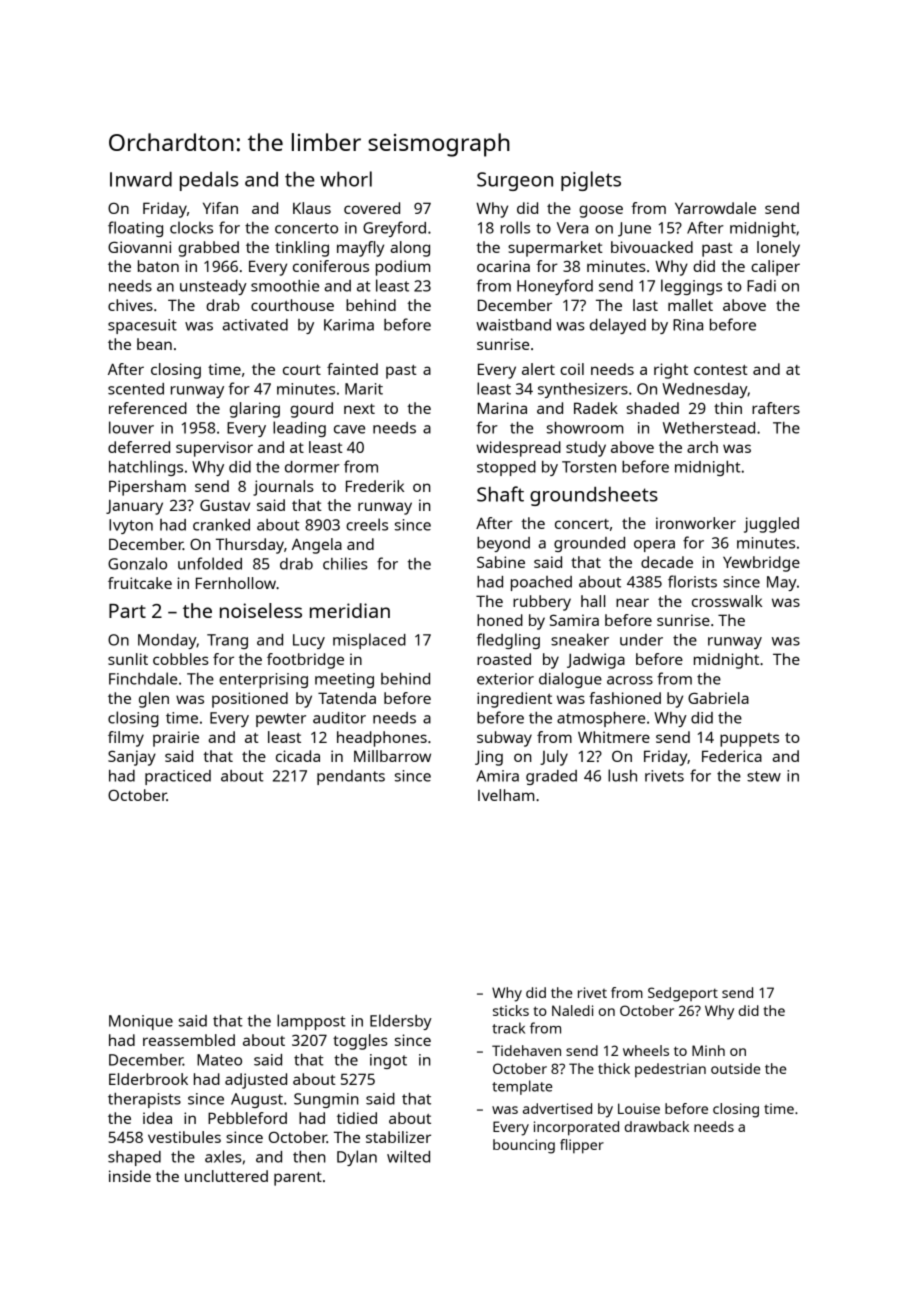 Image resolution: width=908 pixels, height=1316 pixels. Describe the element at coordinates (591, 181) in the screenshot. I see `piglets` at that location.
